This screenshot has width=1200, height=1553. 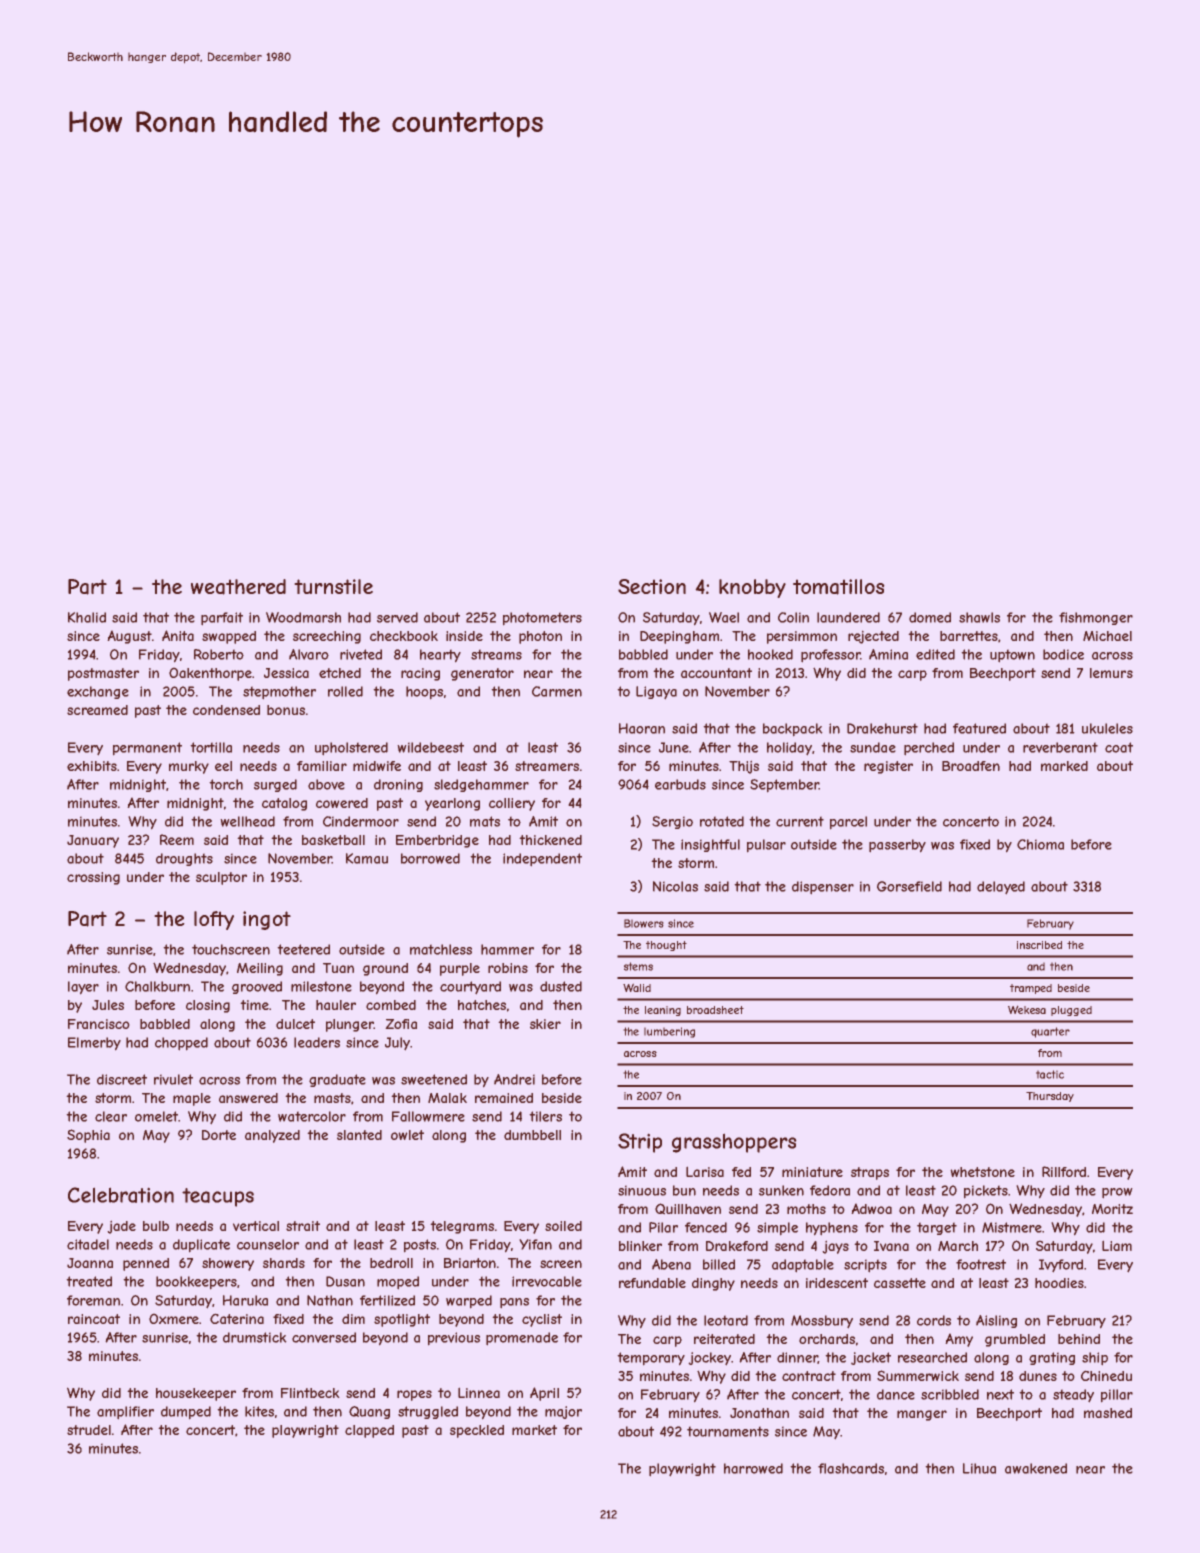 I want to click on matchless, so click(x=441, y=949).
